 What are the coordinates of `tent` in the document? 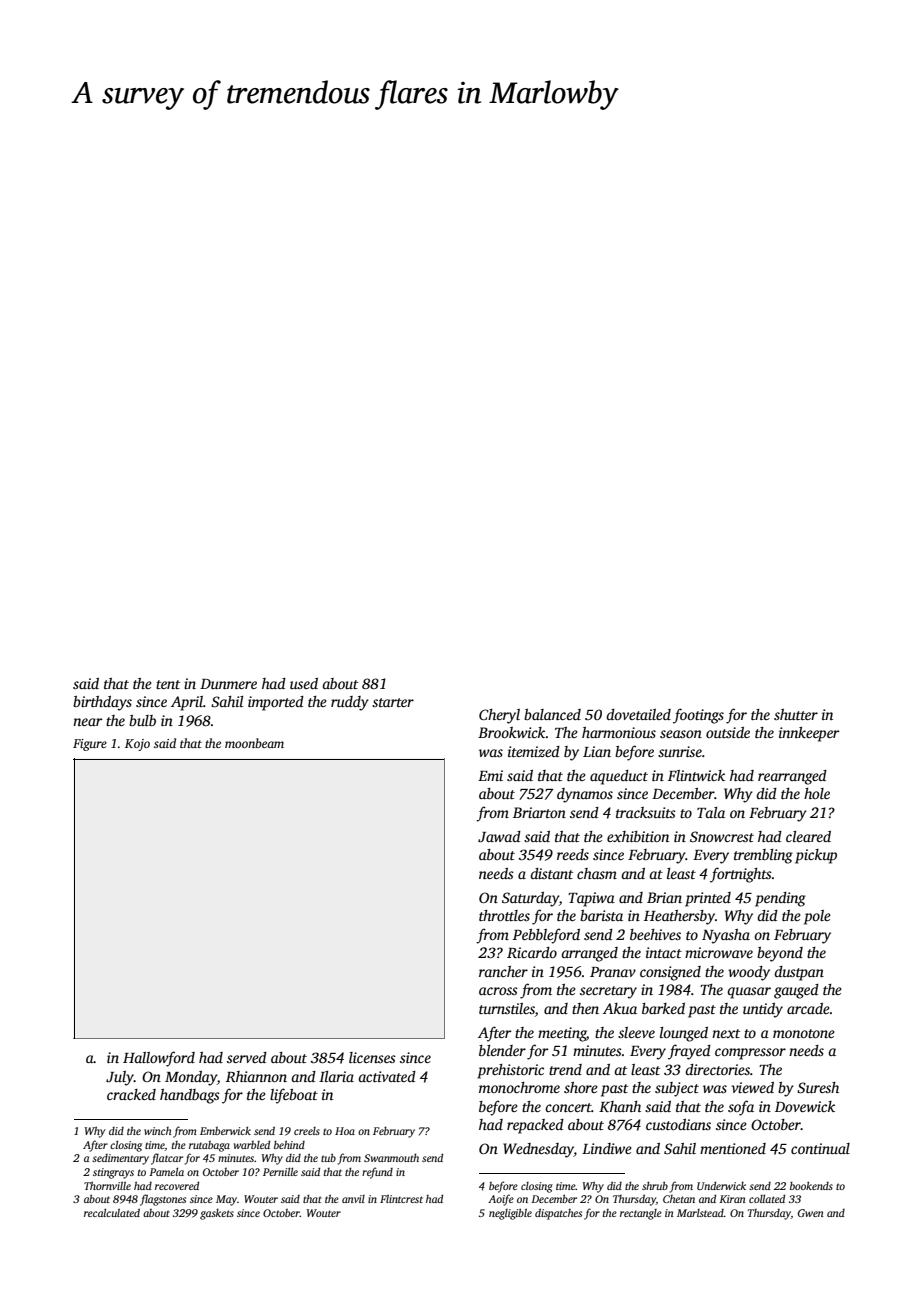 It's located at (168, 684).
